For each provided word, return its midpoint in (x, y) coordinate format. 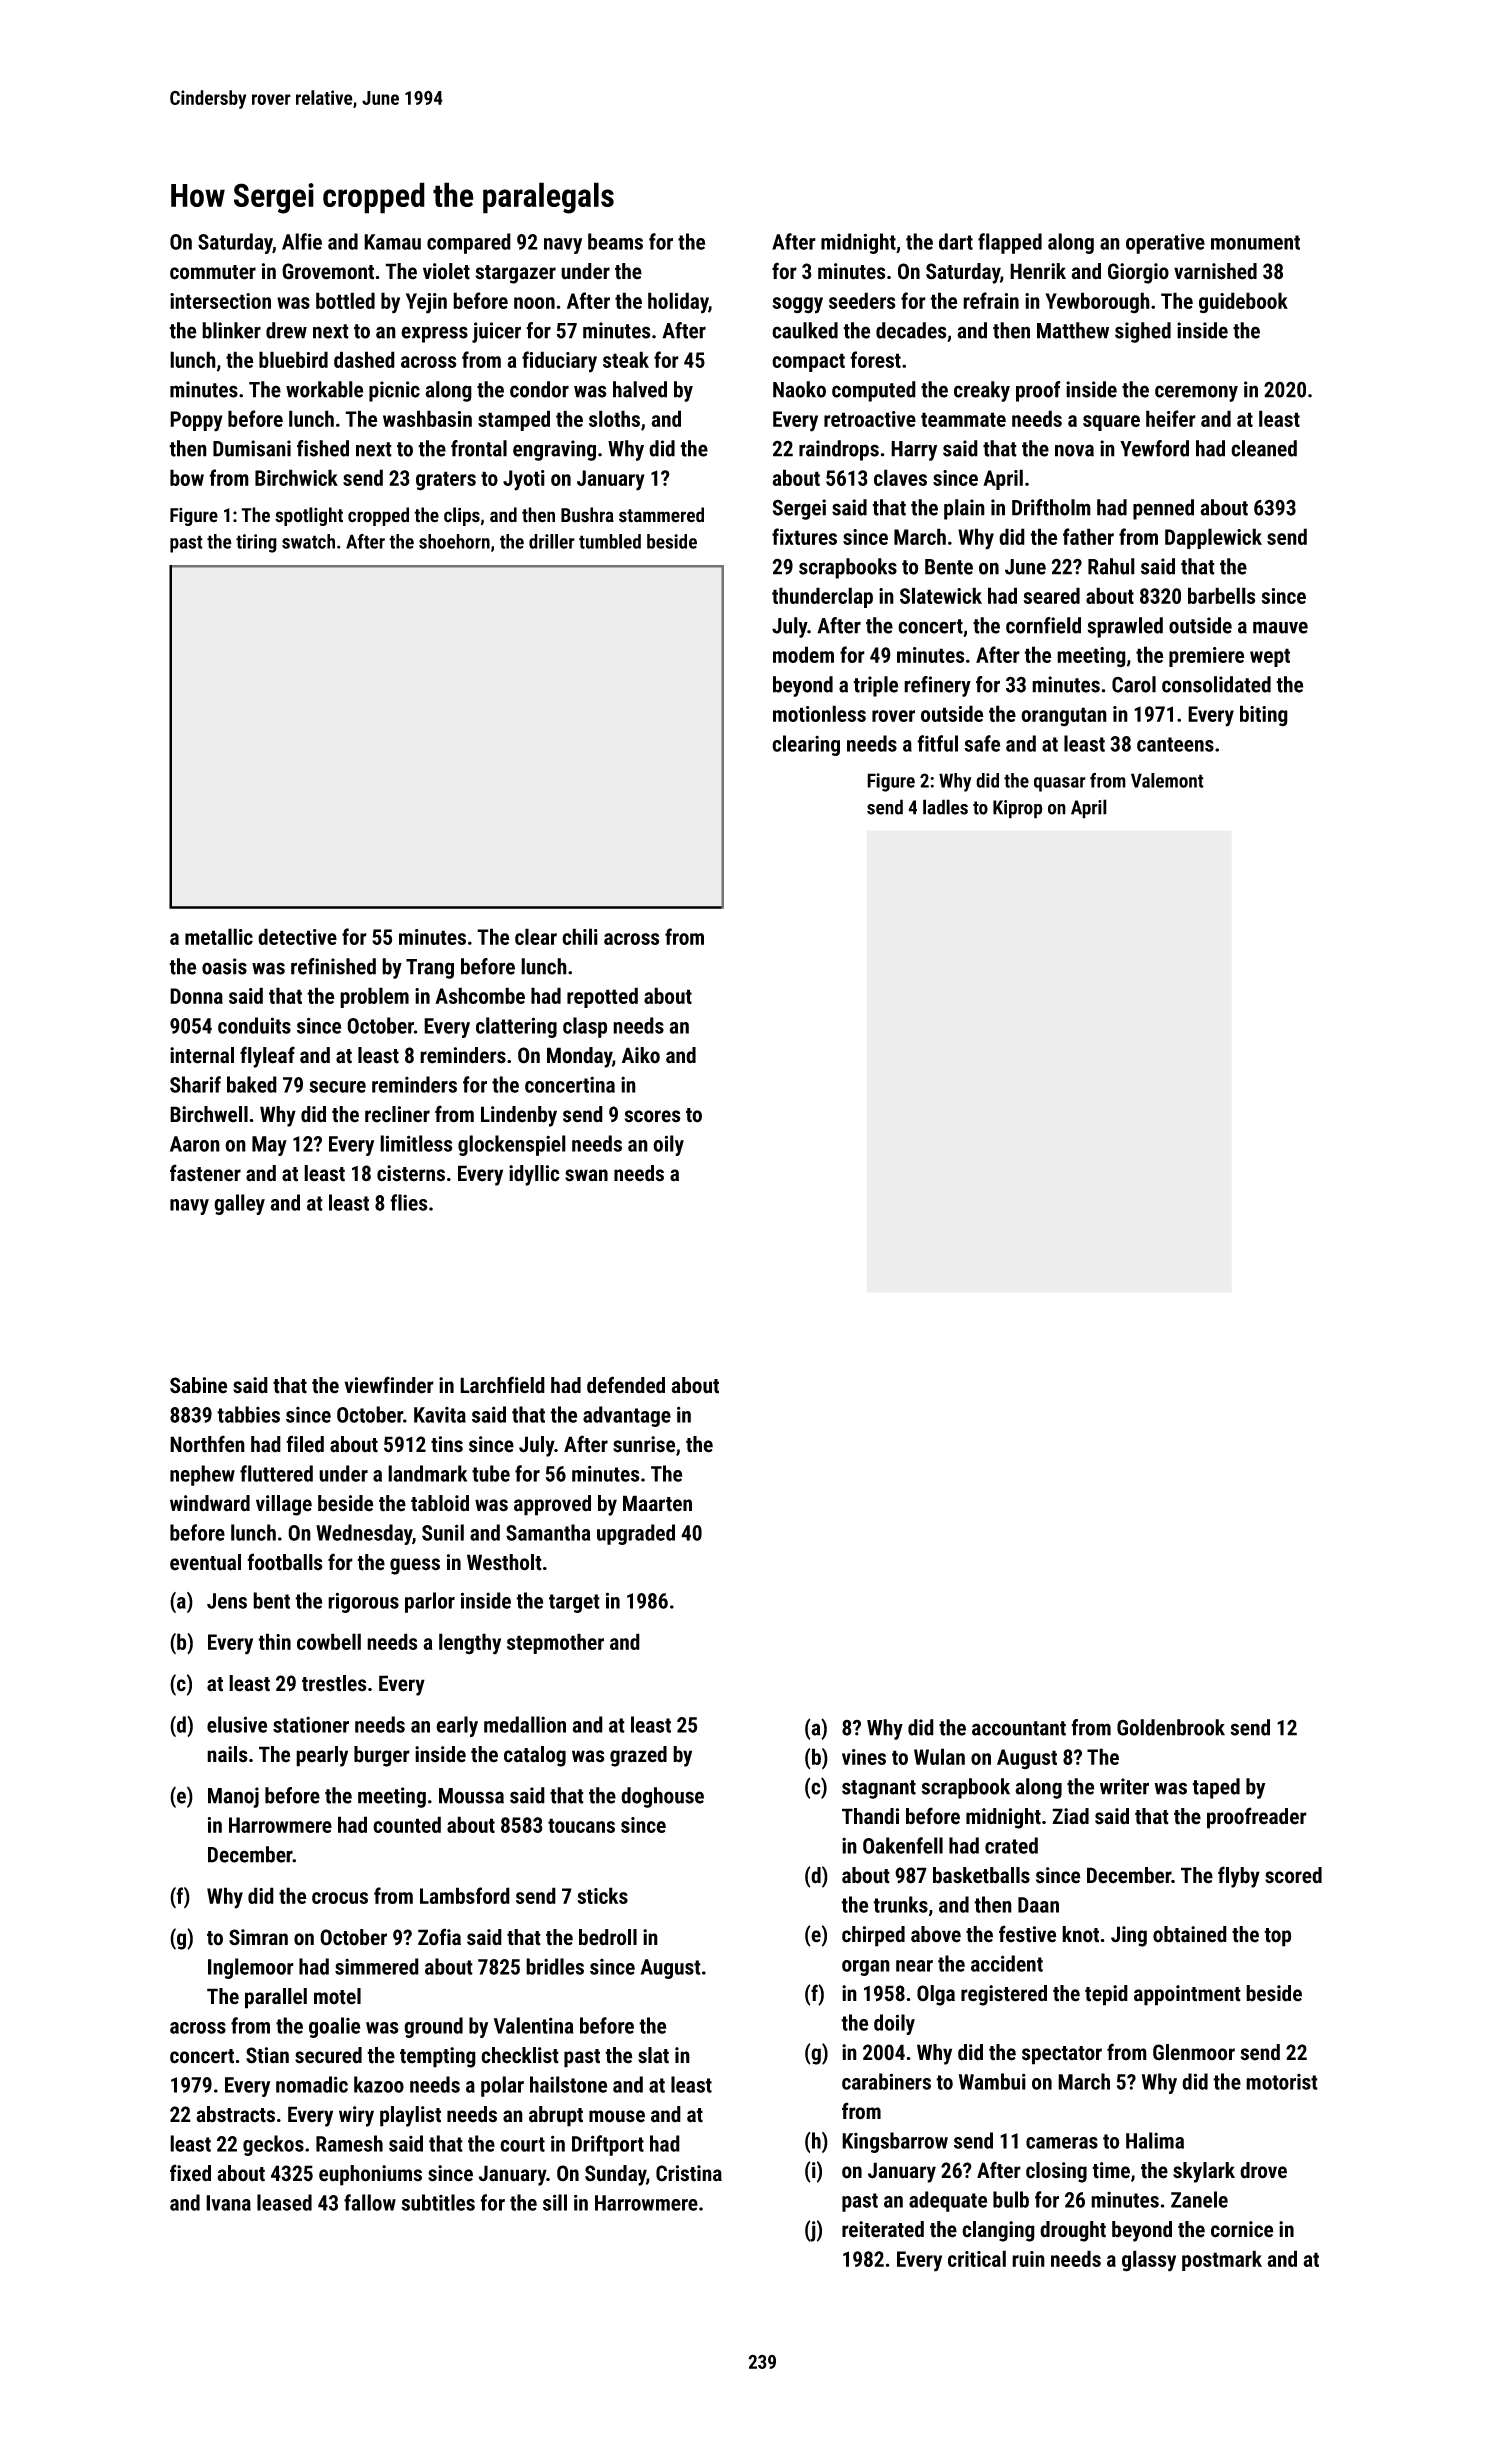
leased (284, 2202)
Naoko (799, 389)
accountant (1019, 1728)
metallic (219, 936)
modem (803, 654)
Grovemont (328, 271)
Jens (227, 1601)
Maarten (657, 1503)
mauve (1280, 627)
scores (653, 1116)
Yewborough (1097, 303)
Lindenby (519, 1116)
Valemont (1167, 780)
